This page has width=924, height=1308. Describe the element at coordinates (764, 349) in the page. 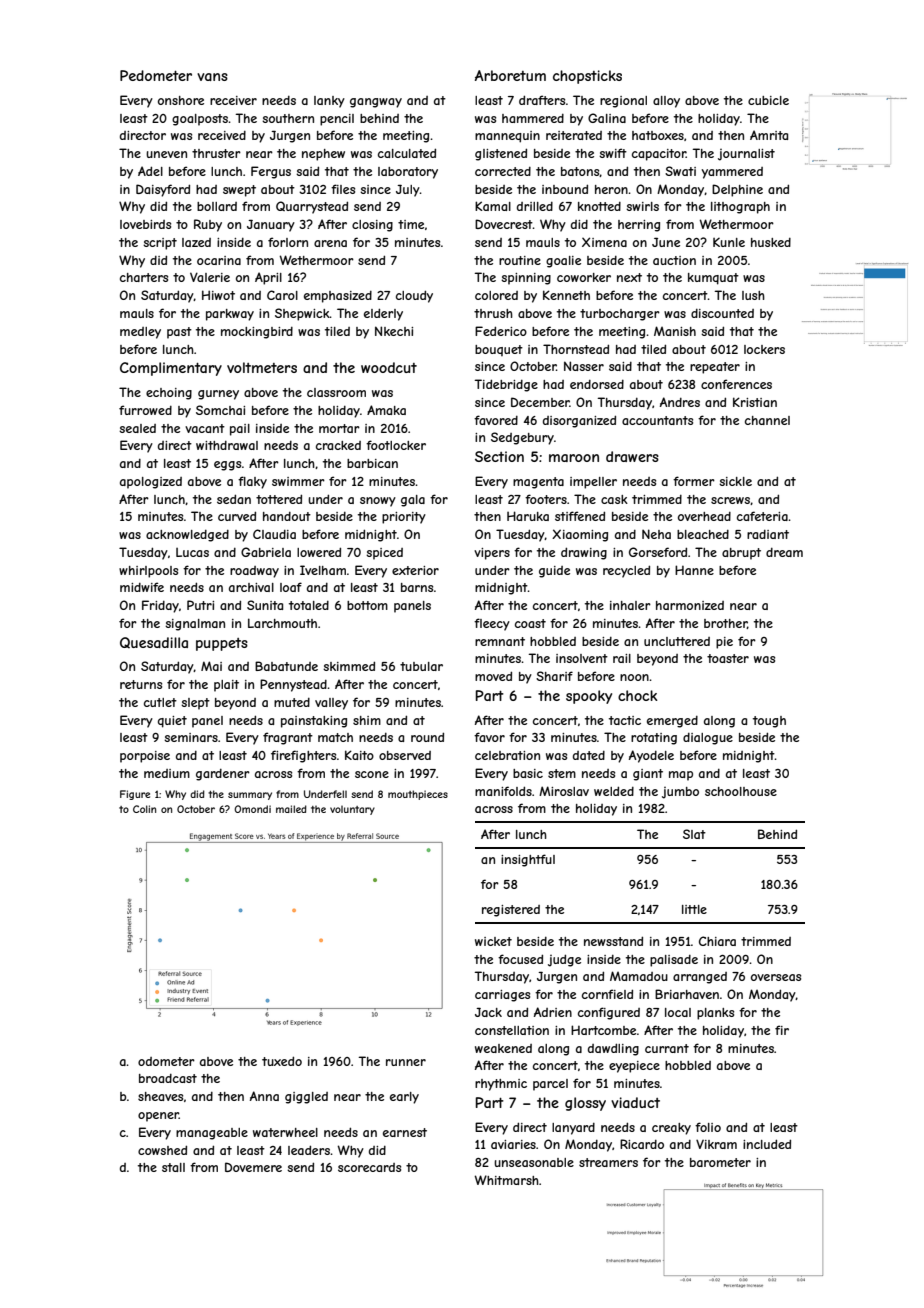

I see `lockers` at that location.
